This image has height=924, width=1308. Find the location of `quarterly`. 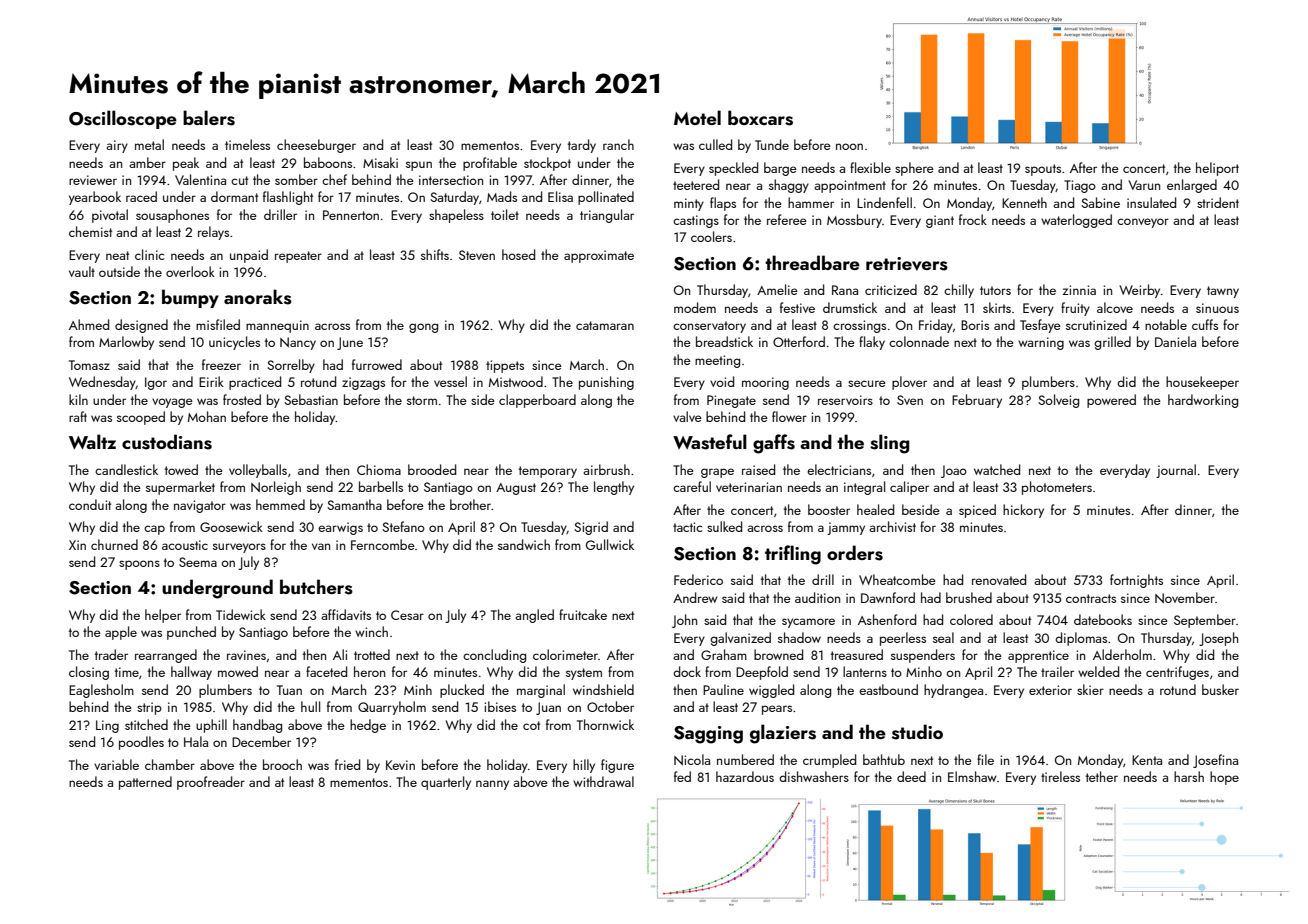

quarterly is located at coordinates (446, 783).
